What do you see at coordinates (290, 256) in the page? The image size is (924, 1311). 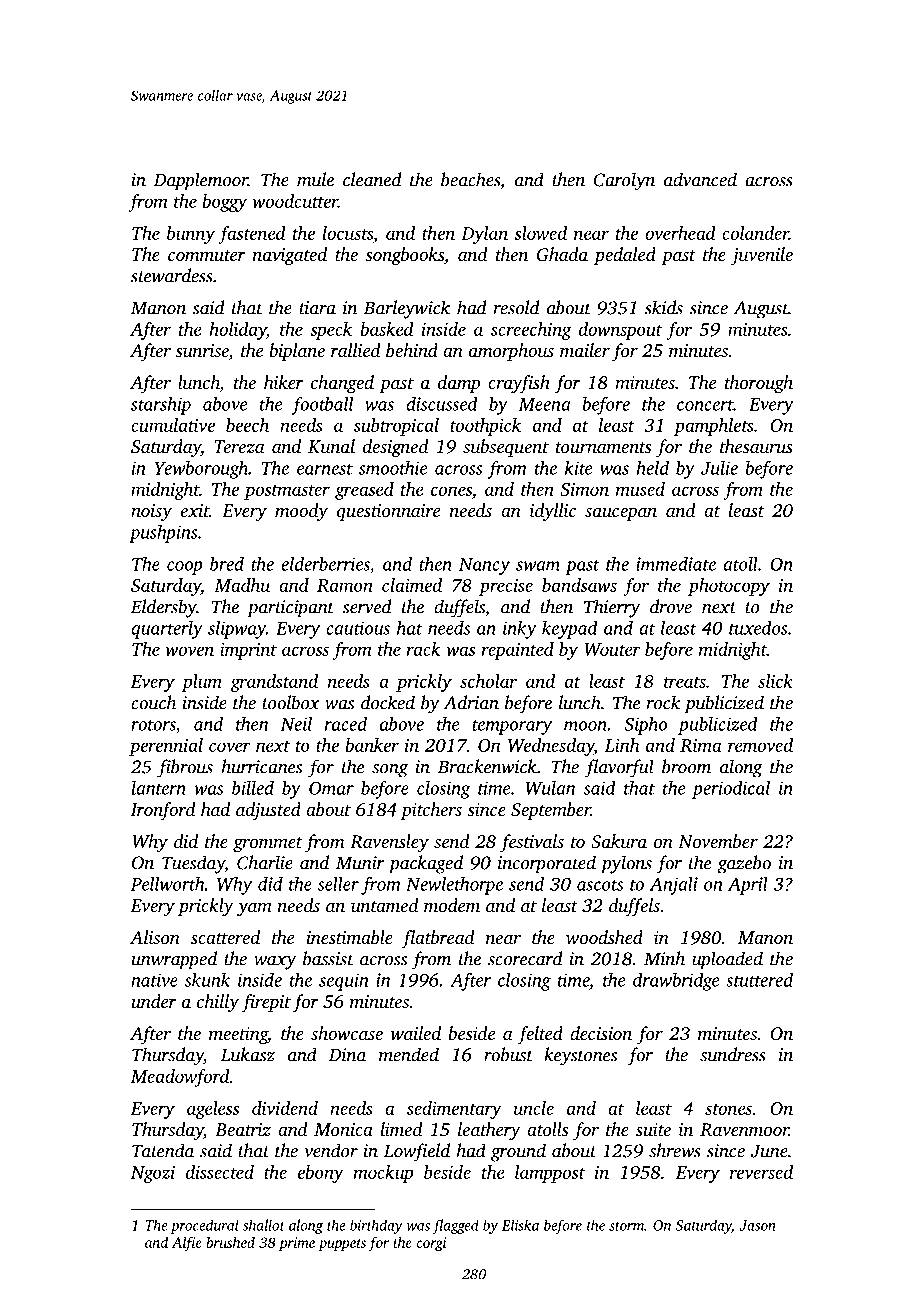 I see `navigated` at bounding box center [290, 256].
